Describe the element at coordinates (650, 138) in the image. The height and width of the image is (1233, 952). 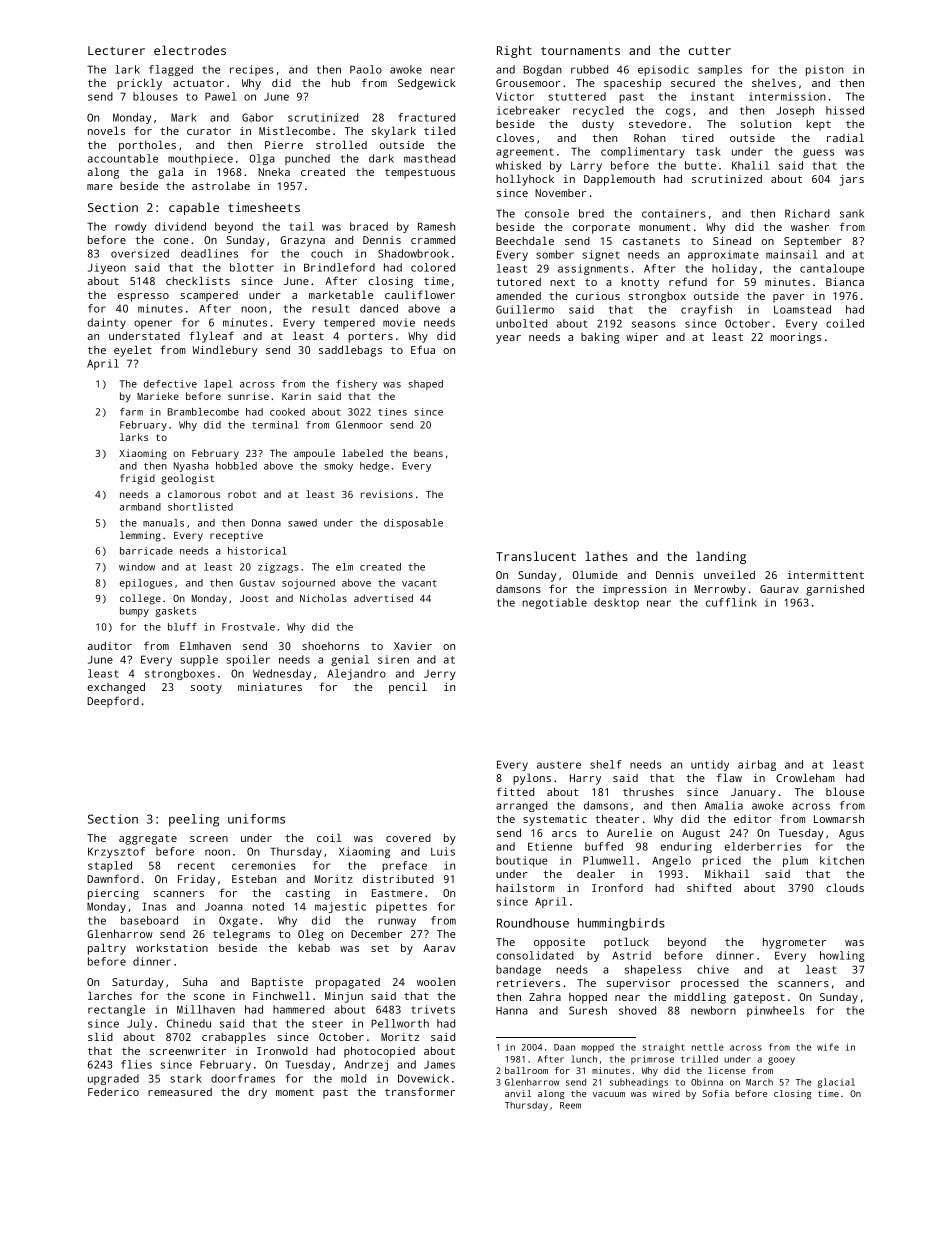
I see `Rohan` at that location.
